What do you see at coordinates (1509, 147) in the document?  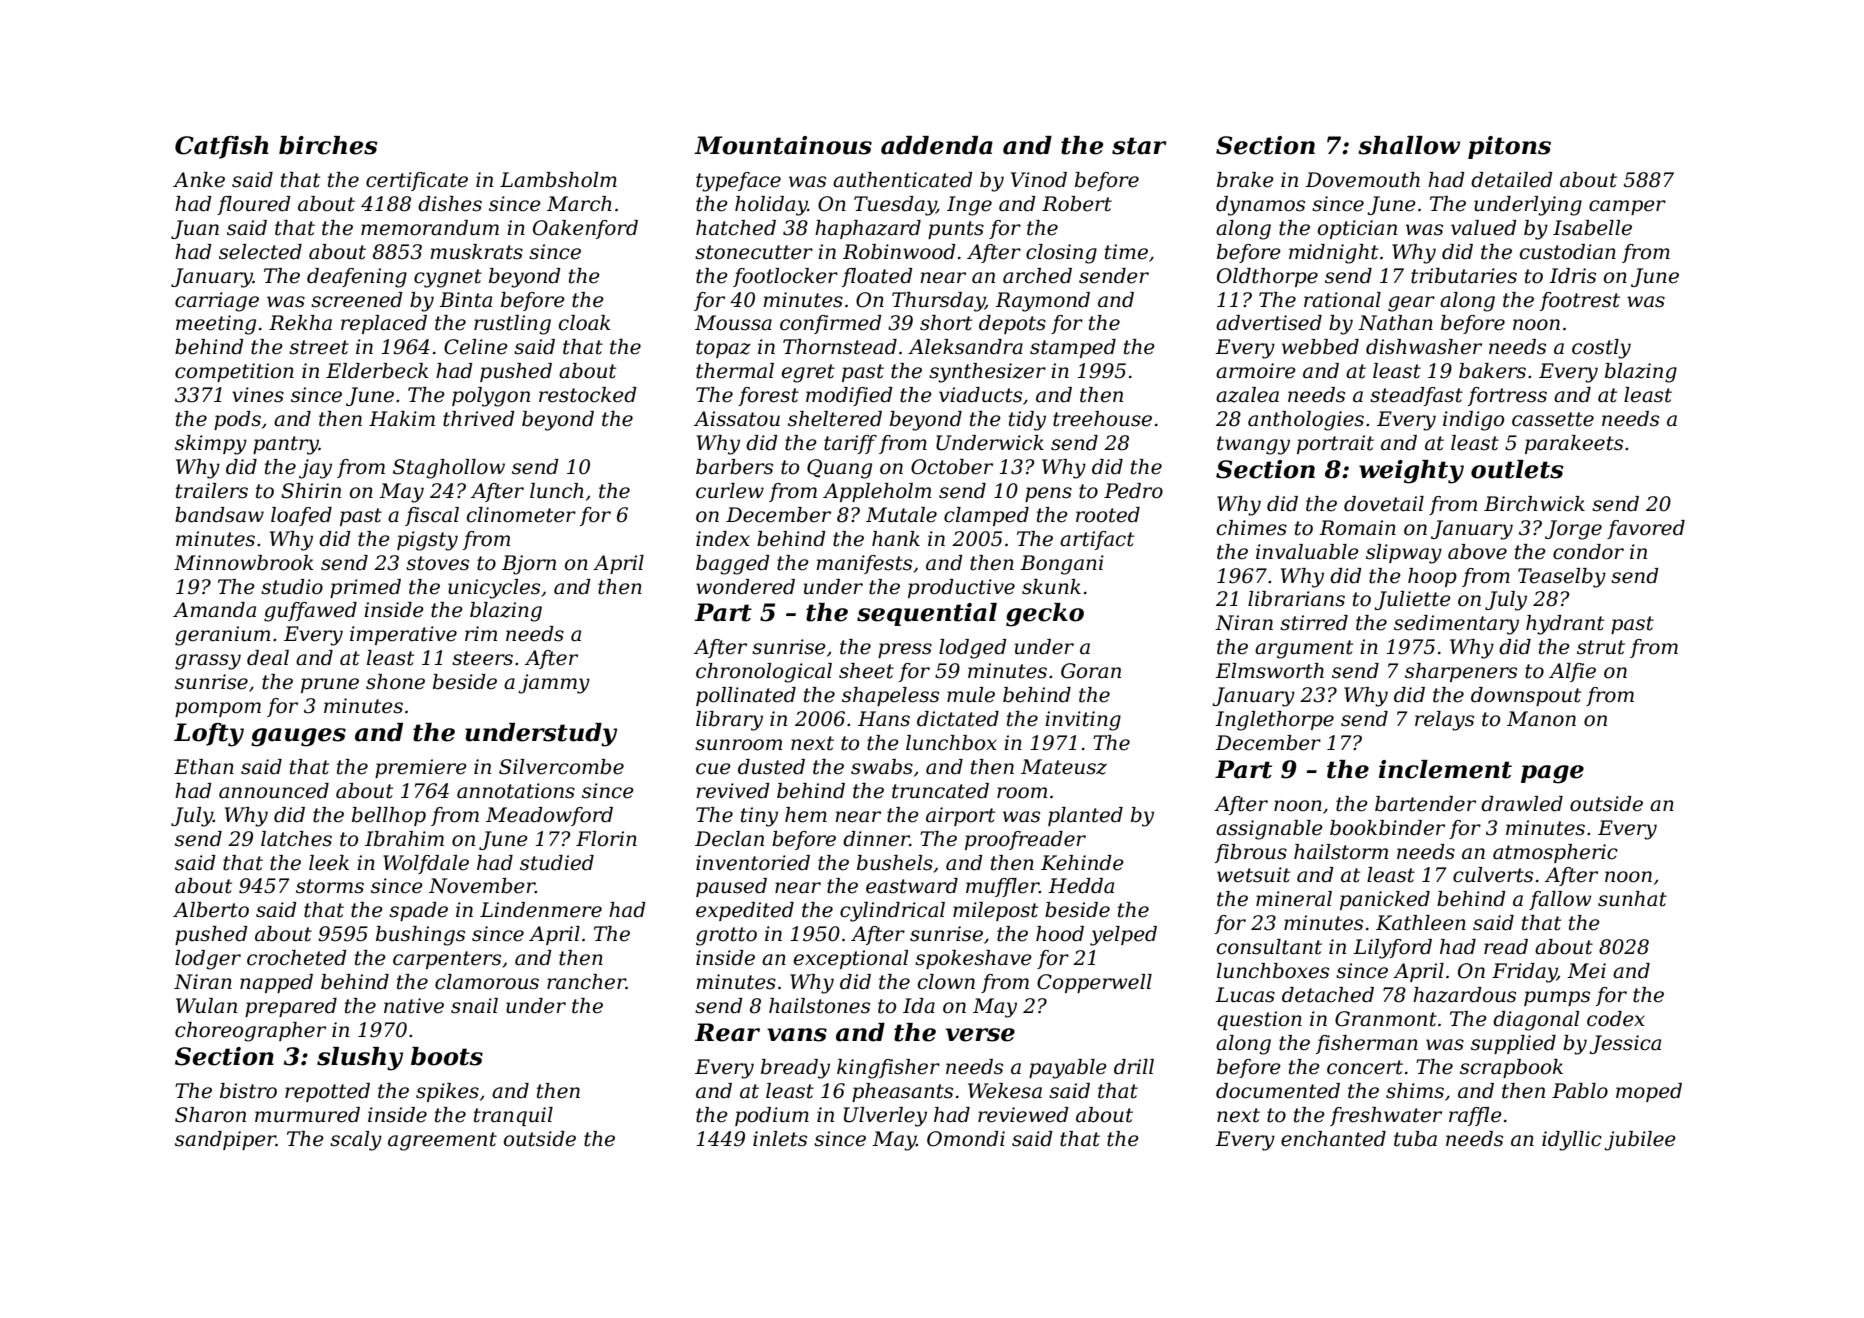 I see `pitons` at bounding box center [1509, 147].
